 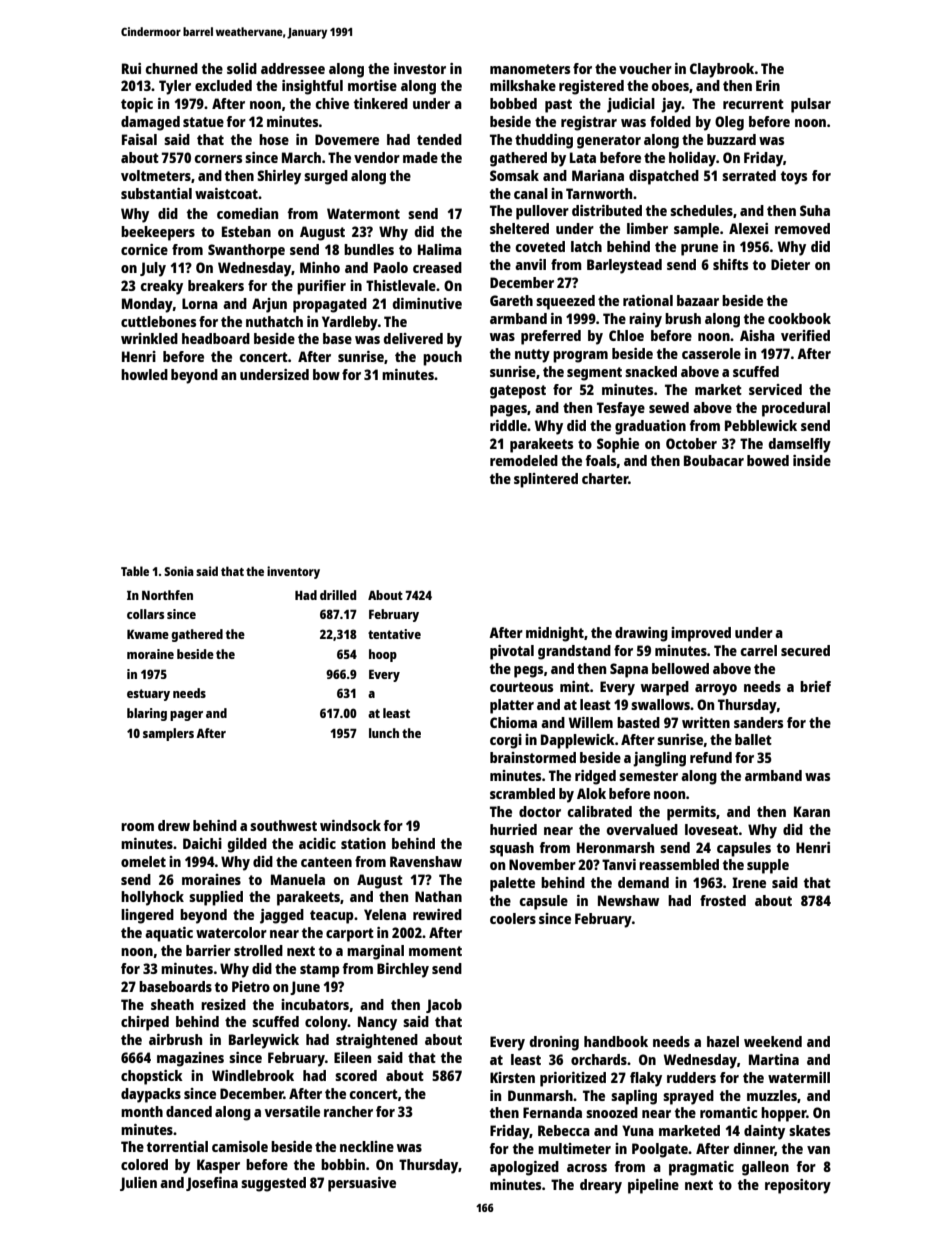 I want to click on solid, so click(x=242, y=68).
